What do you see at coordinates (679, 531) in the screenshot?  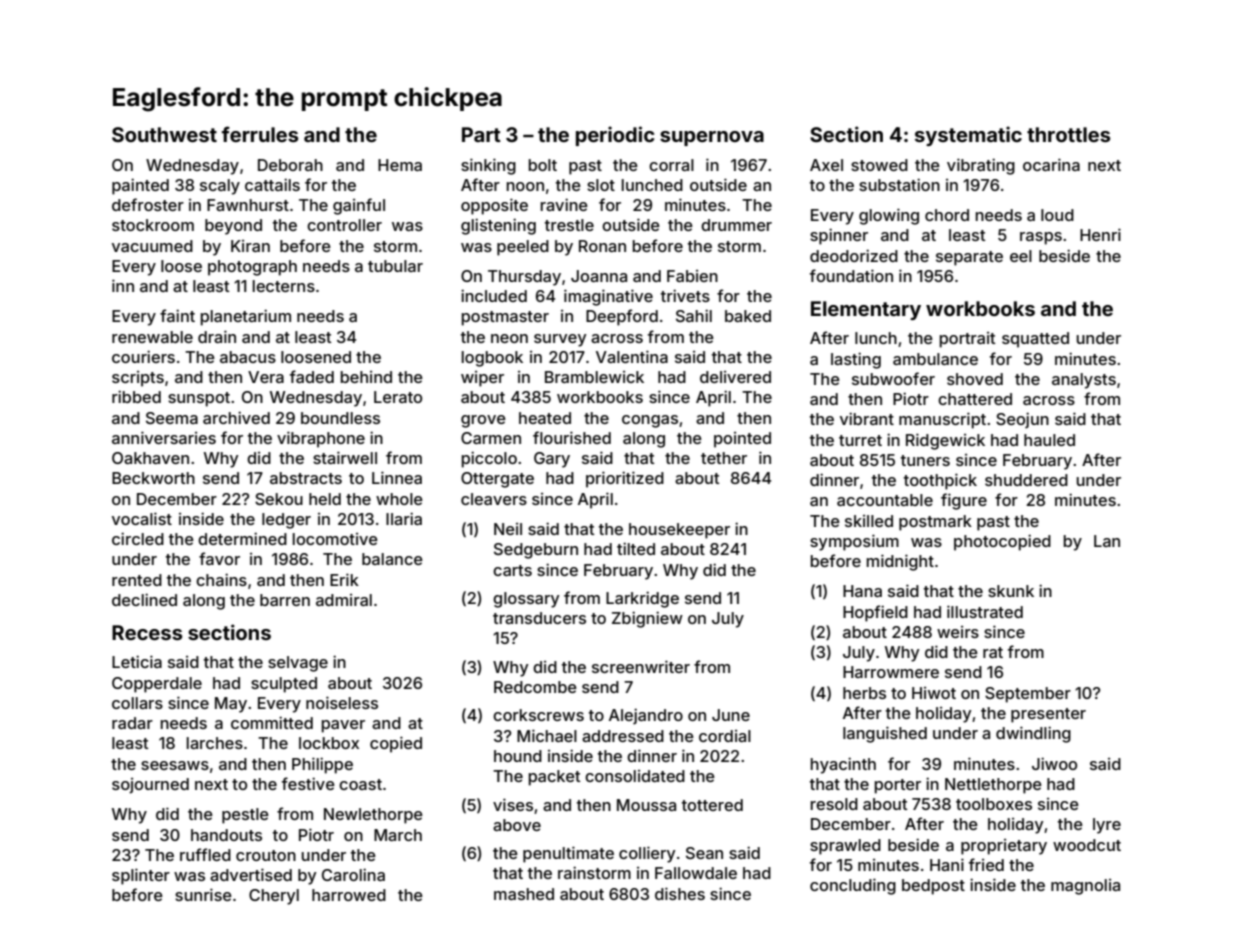 I see `housekeeper` at bounding box center [679, 531].
